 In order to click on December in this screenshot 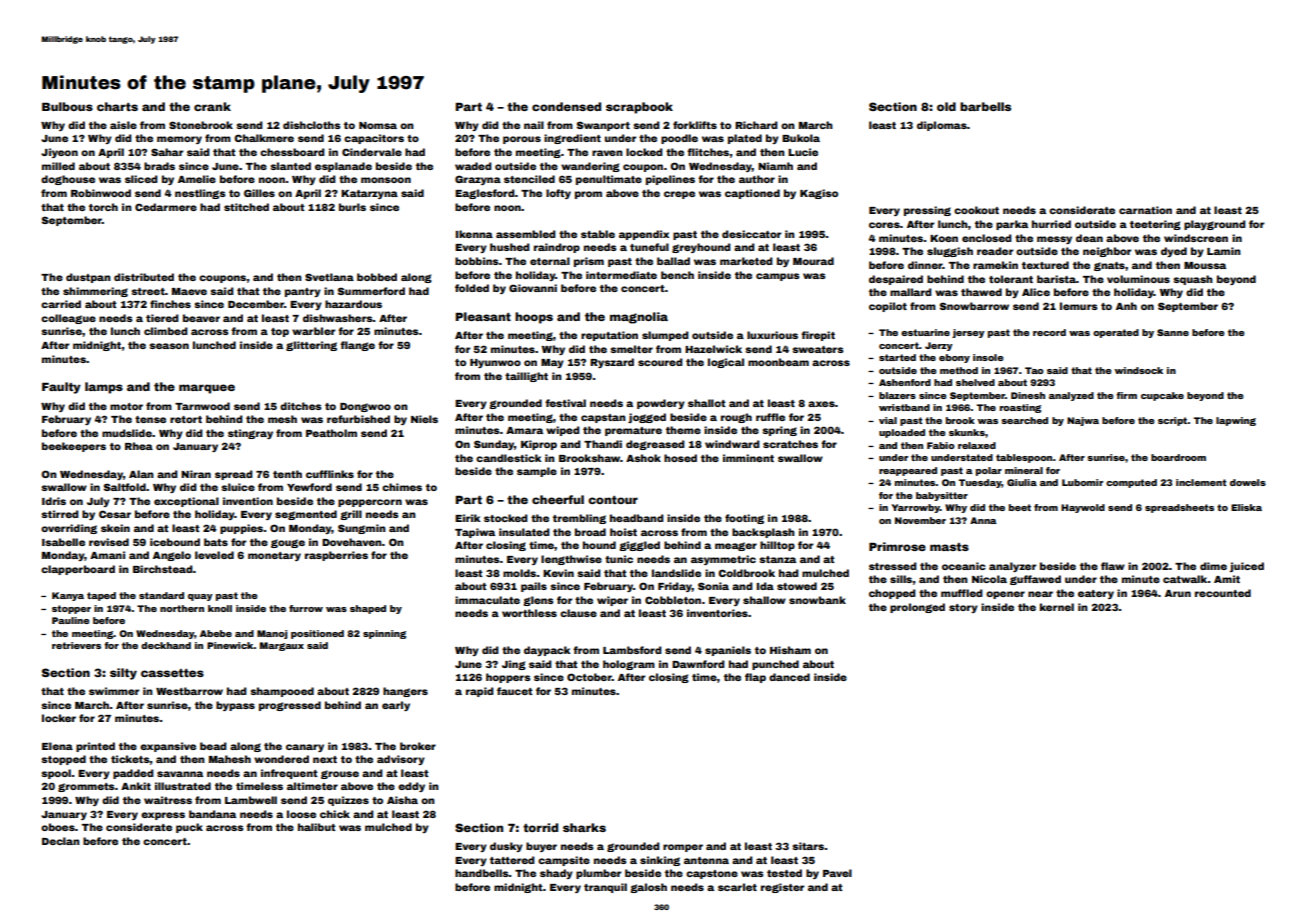, I will do `click(256, 304)`.
